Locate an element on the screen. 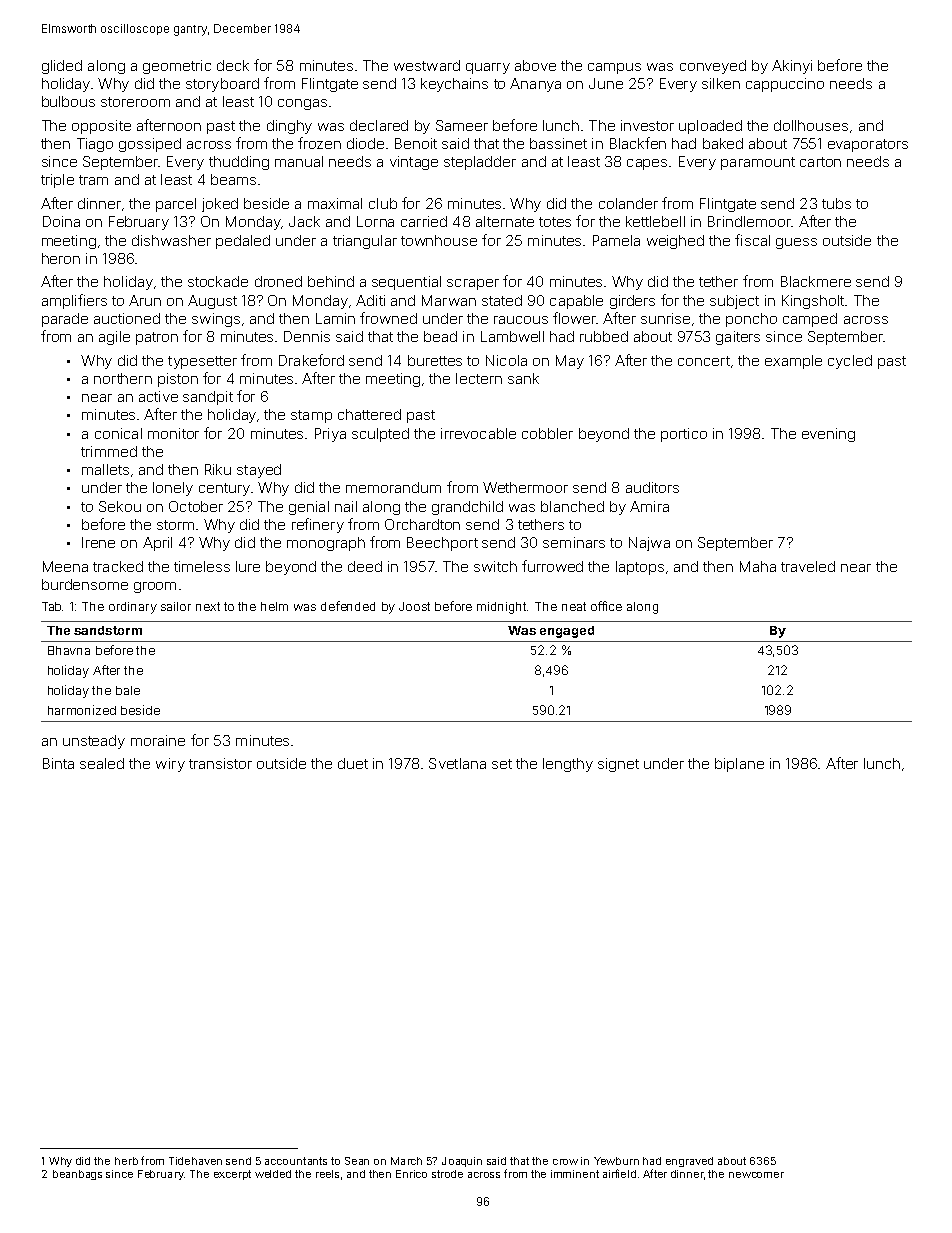 The width and height of the screenshot is (952, 1233). strode is located at coordinates (447, 1174).
